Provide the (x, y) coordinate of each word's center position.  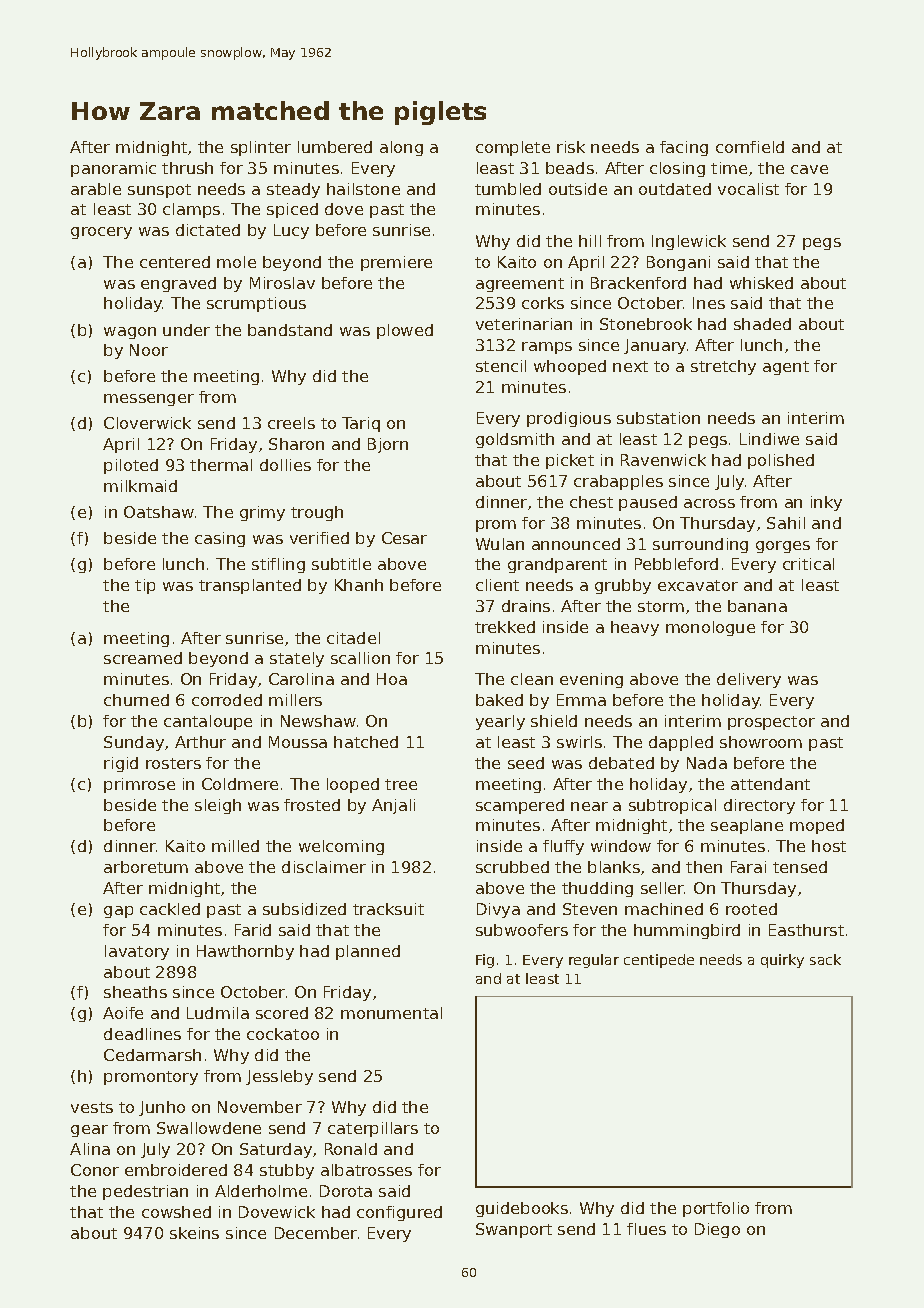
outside (578, 189)
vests (92, 1107)
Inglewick (689, 242)
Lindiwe (769, 439)
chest (591, 502)
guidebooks (522, 1209)
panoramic (113, 169)
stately (297, 659)
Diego (717, 1230)
